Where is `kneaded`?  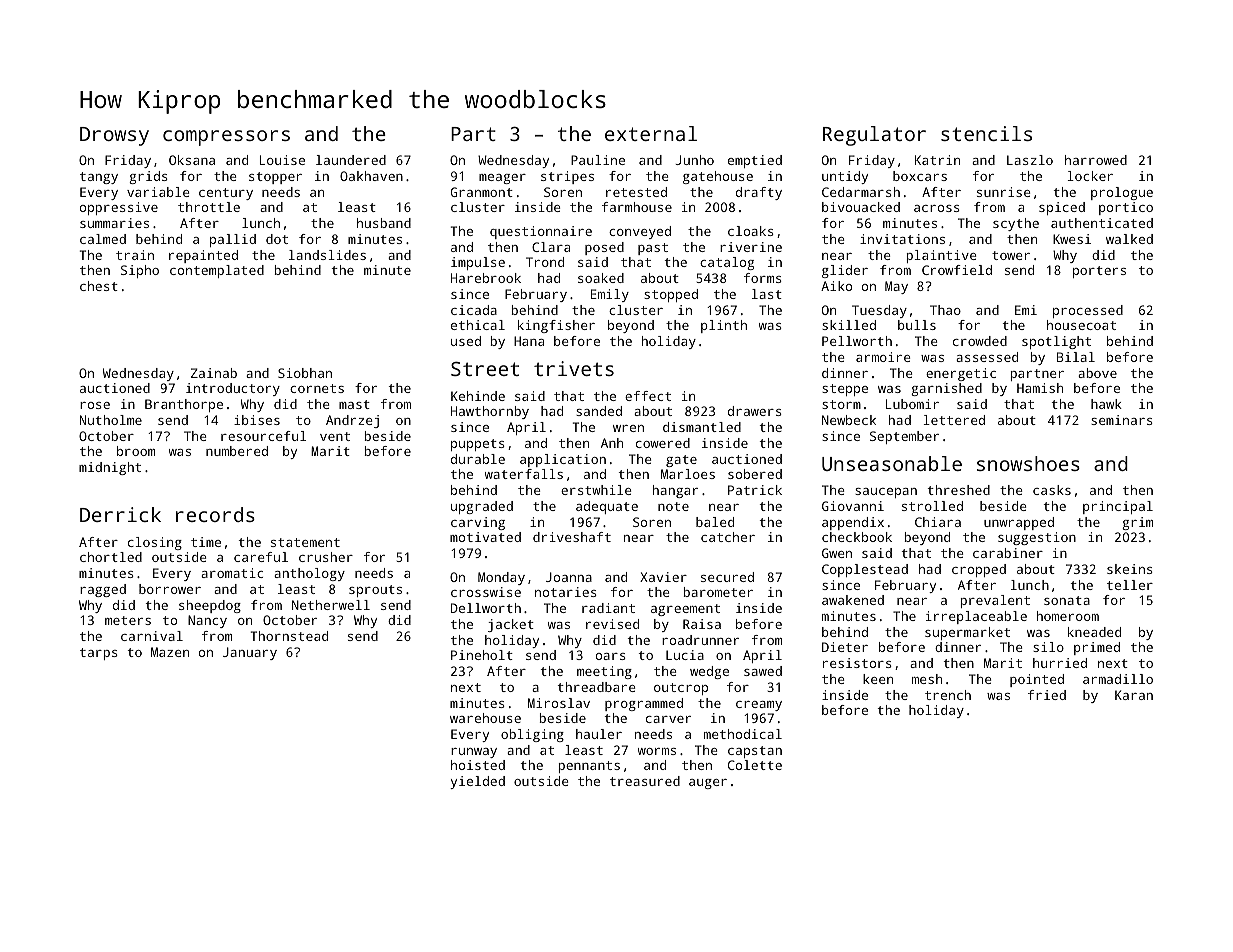
kneaded is located at coordinates (1094, 632).
